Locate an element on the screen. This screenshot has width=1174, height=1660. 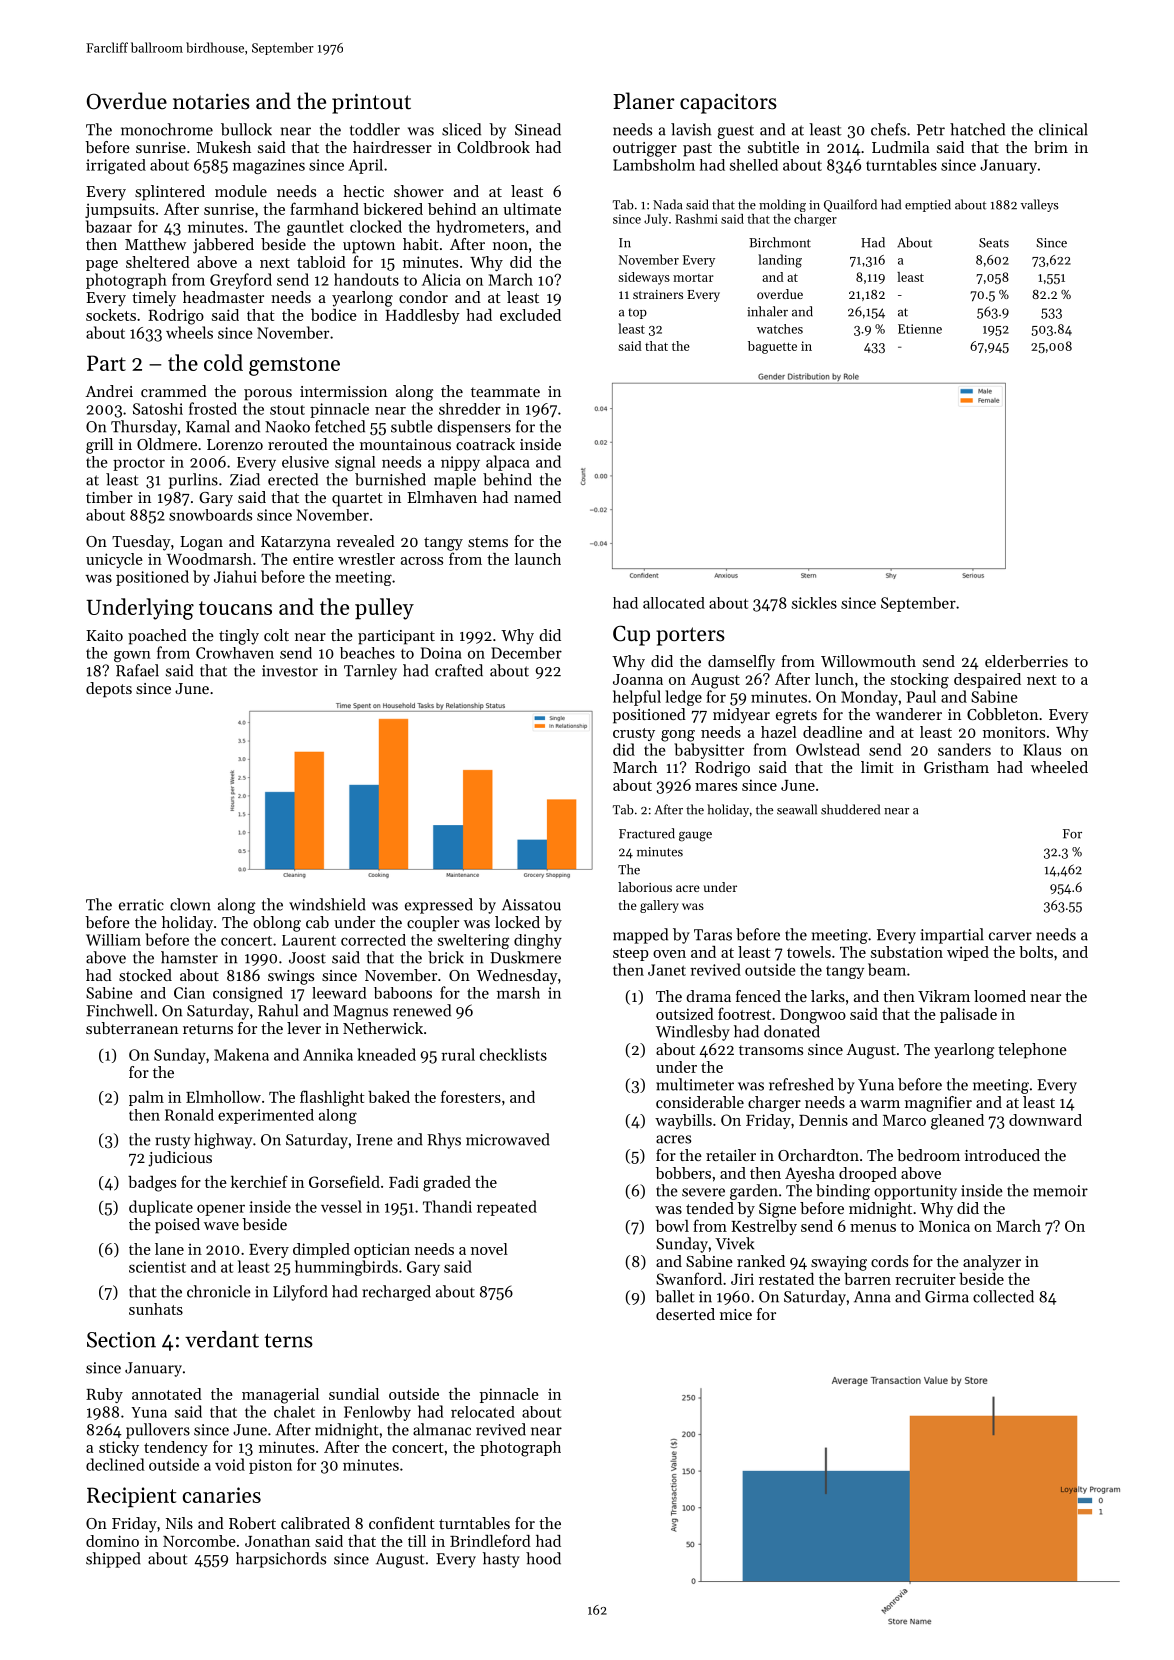
wheeled is located at coordinates (1059, 767).
